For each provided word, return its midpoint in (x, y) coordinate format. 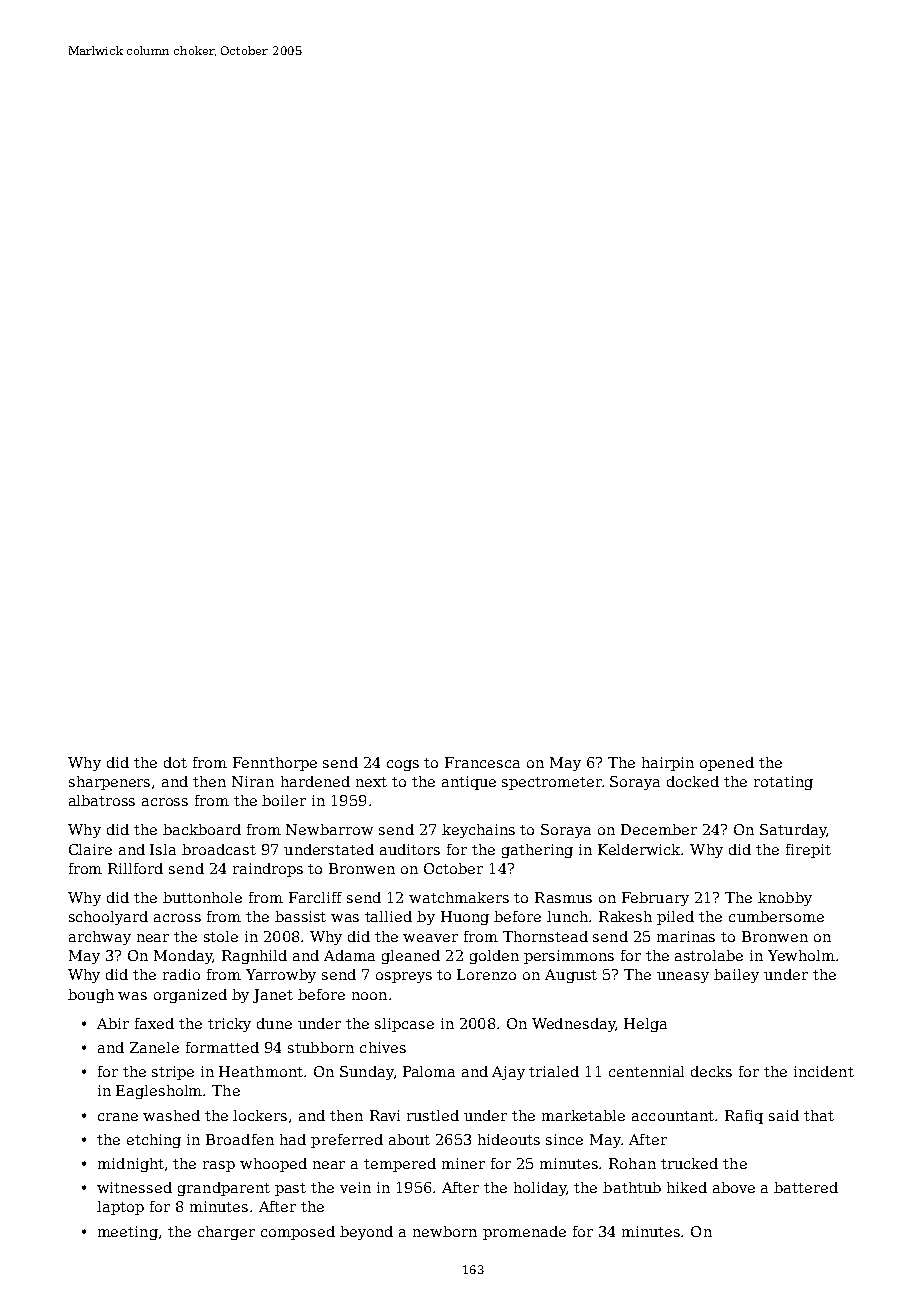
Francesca (482, 762)
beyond (366, 1233)
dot (175, 762)
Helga (645, 1025)
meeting (128, 1233)
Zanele (154, 1047)
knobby (785, 899)
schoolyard (108, 918)
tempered (400, 1165)
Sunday (367, 1073)
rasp (219, 1166)
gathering (537, 851)
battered (806, 1187)
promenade (524, 1233)
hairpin (668, 764)
